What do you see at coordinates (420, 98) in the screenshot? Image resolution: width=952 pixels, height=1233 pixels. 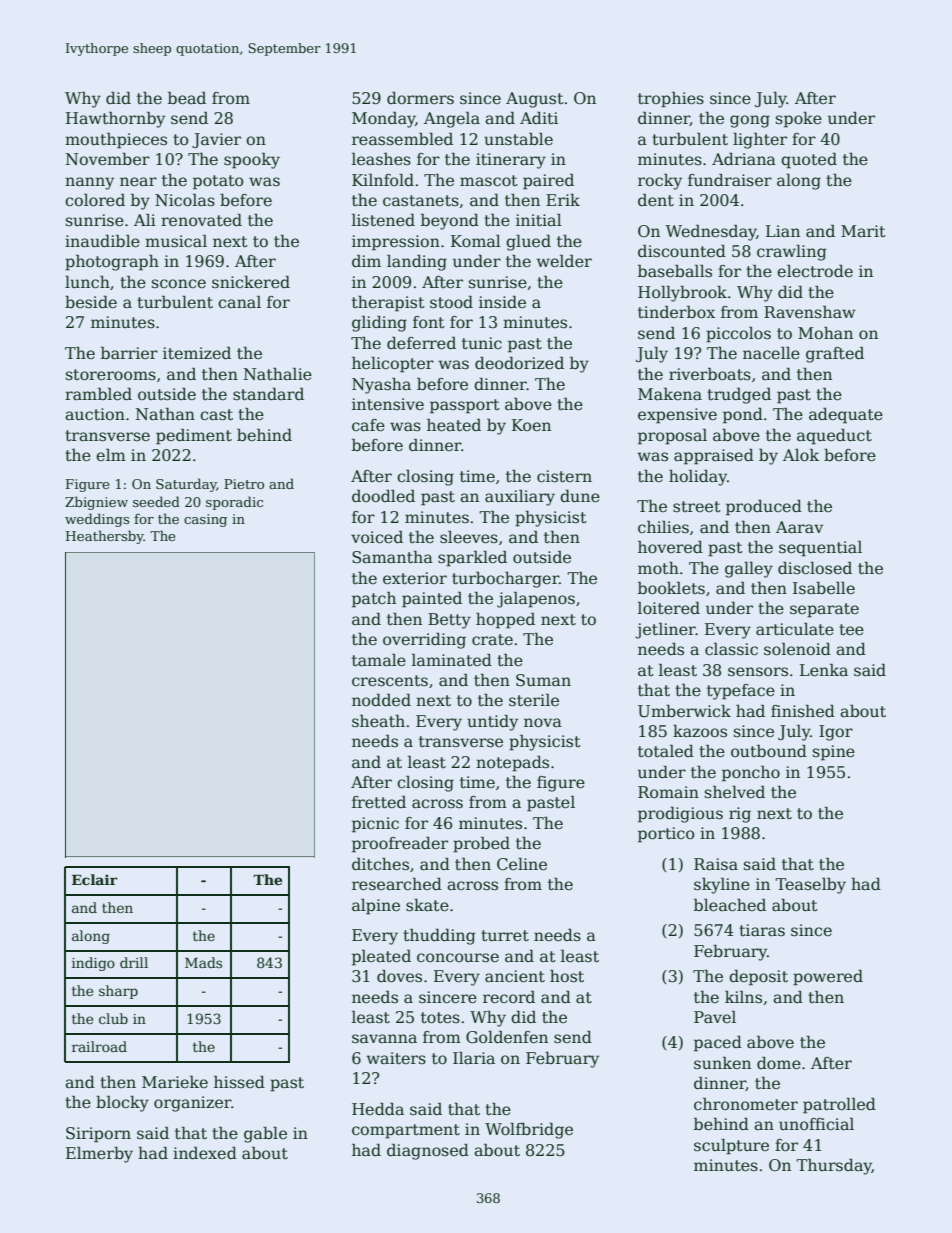 I see `dormers` at bounding box center [420, 98].
